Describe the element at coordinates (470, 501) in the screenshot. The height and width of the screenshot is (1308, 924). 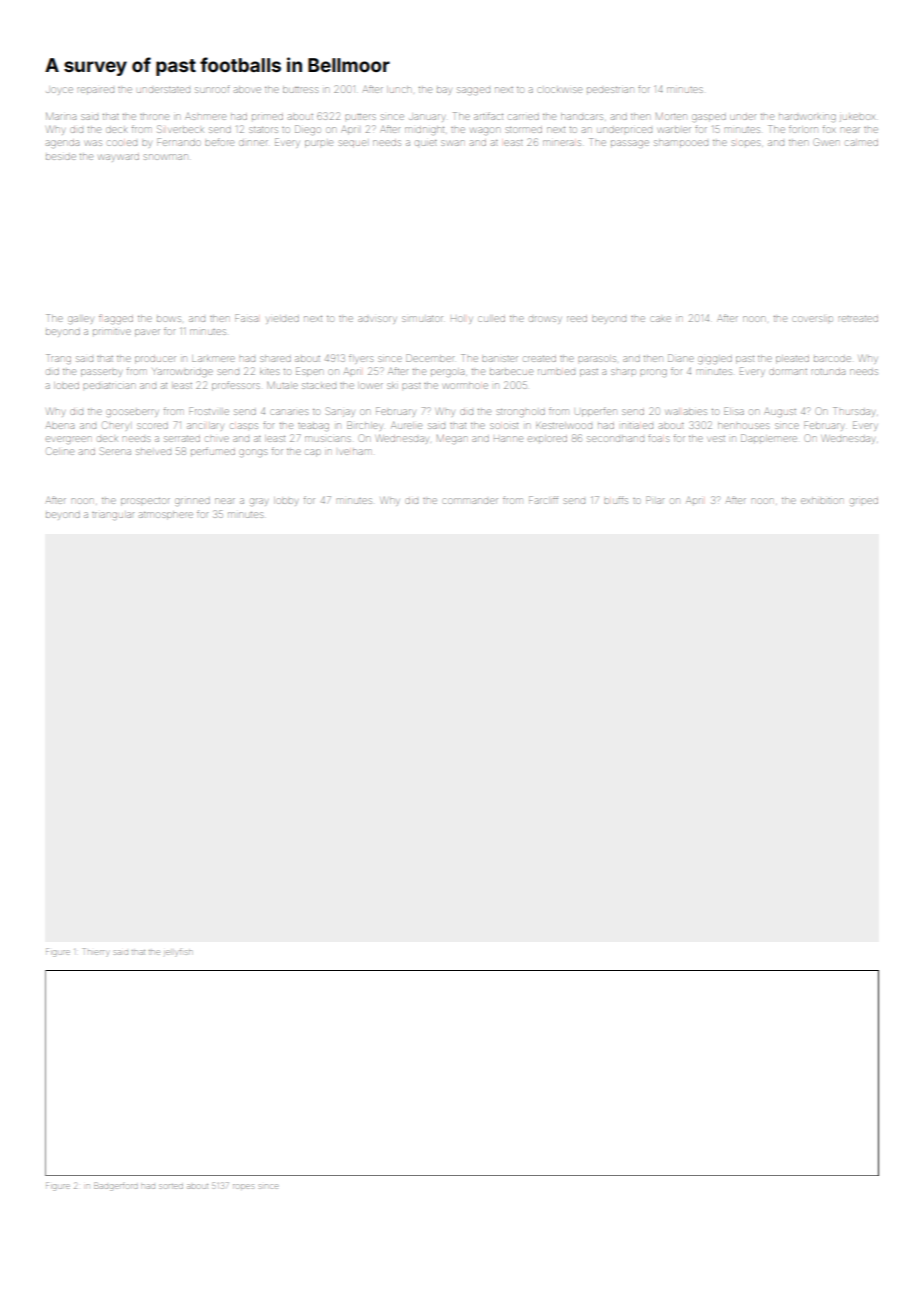
I see `commander` at that location.
